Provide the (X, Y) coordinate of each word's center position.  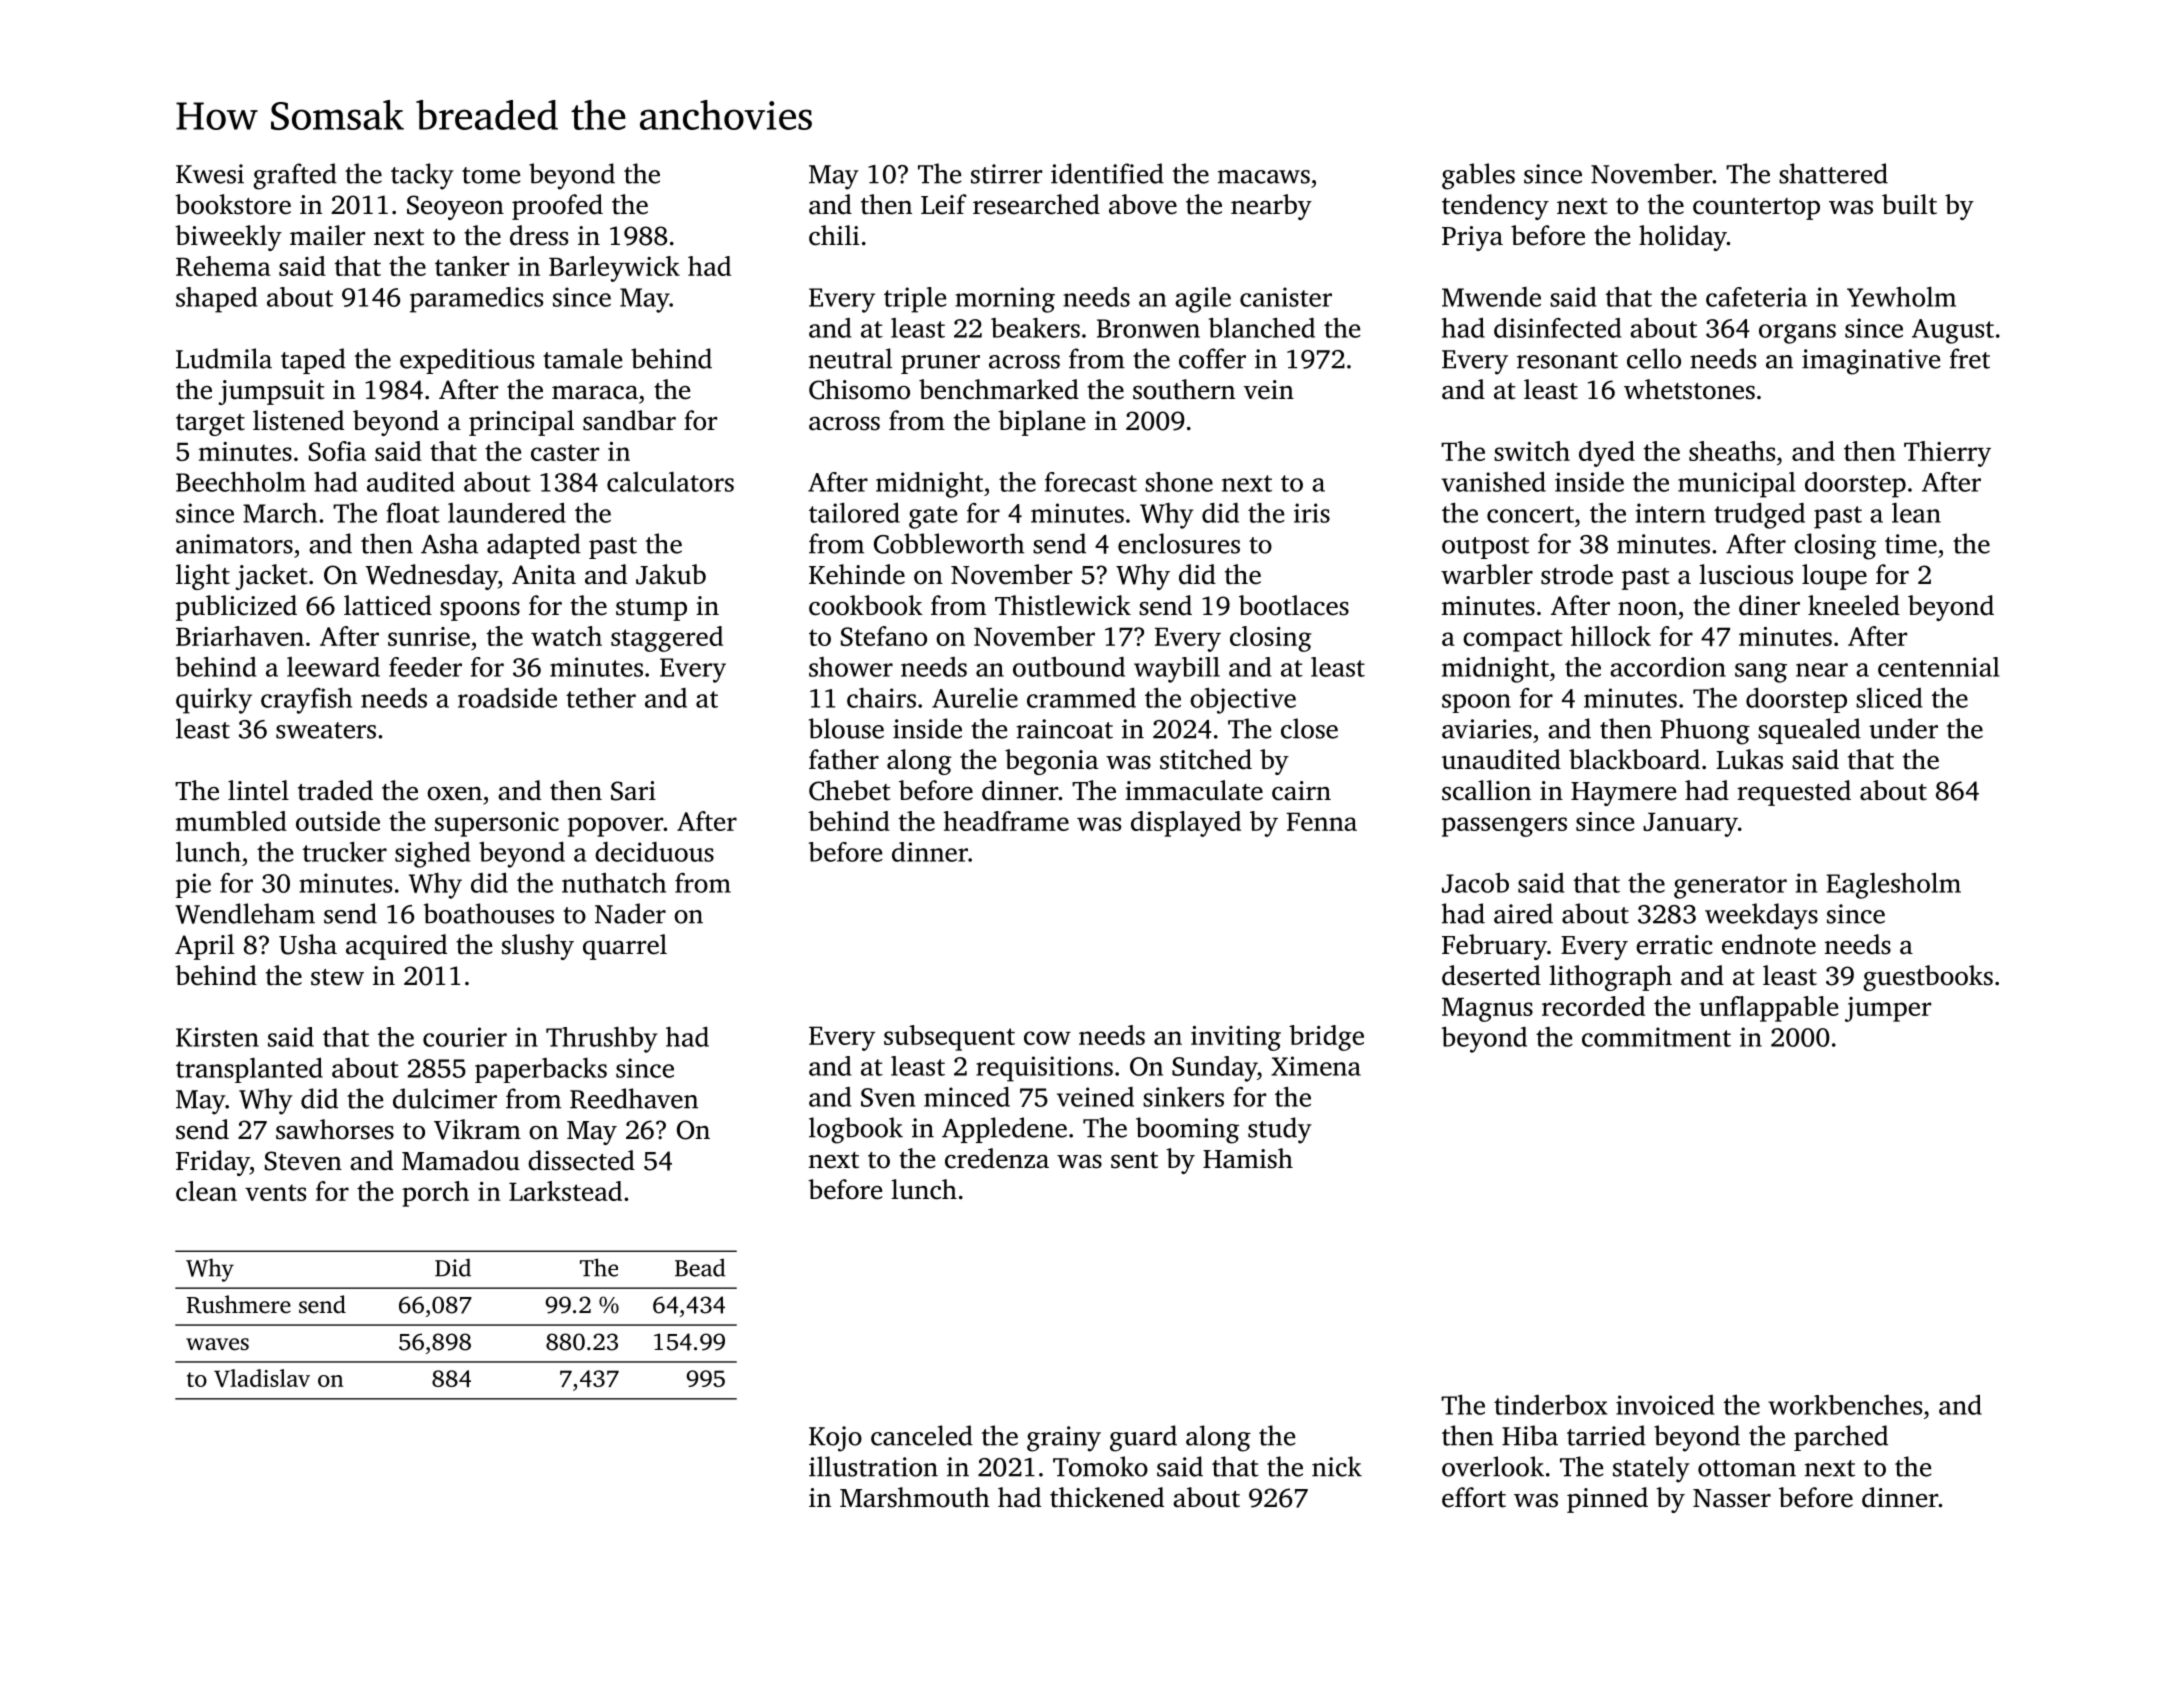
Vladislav (262, 1378)
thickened (1107, 1497)
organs (1797, 334)
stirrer (1006, 174)
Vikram (477, 1129)
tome (491, 175)
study (1280, 1130)
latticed (388, 605)
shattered (1833, 173)
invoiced (1665, 1405)
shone (1179, 482)
